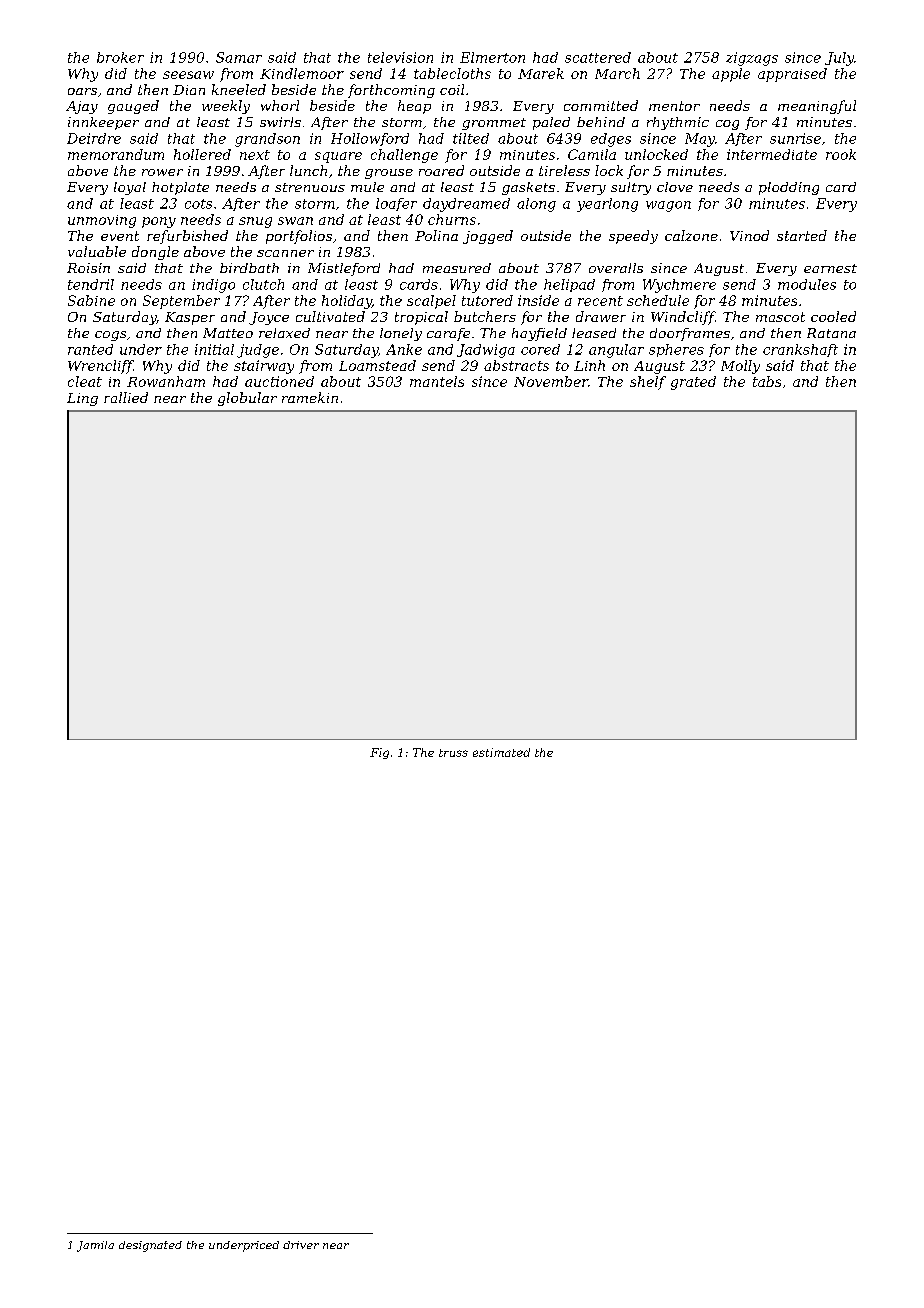 The width and height of the image is (924, 1308). What do you see at coordinates (453, 753) in the image?
I see `truss` at bounding box center [453, 753].
